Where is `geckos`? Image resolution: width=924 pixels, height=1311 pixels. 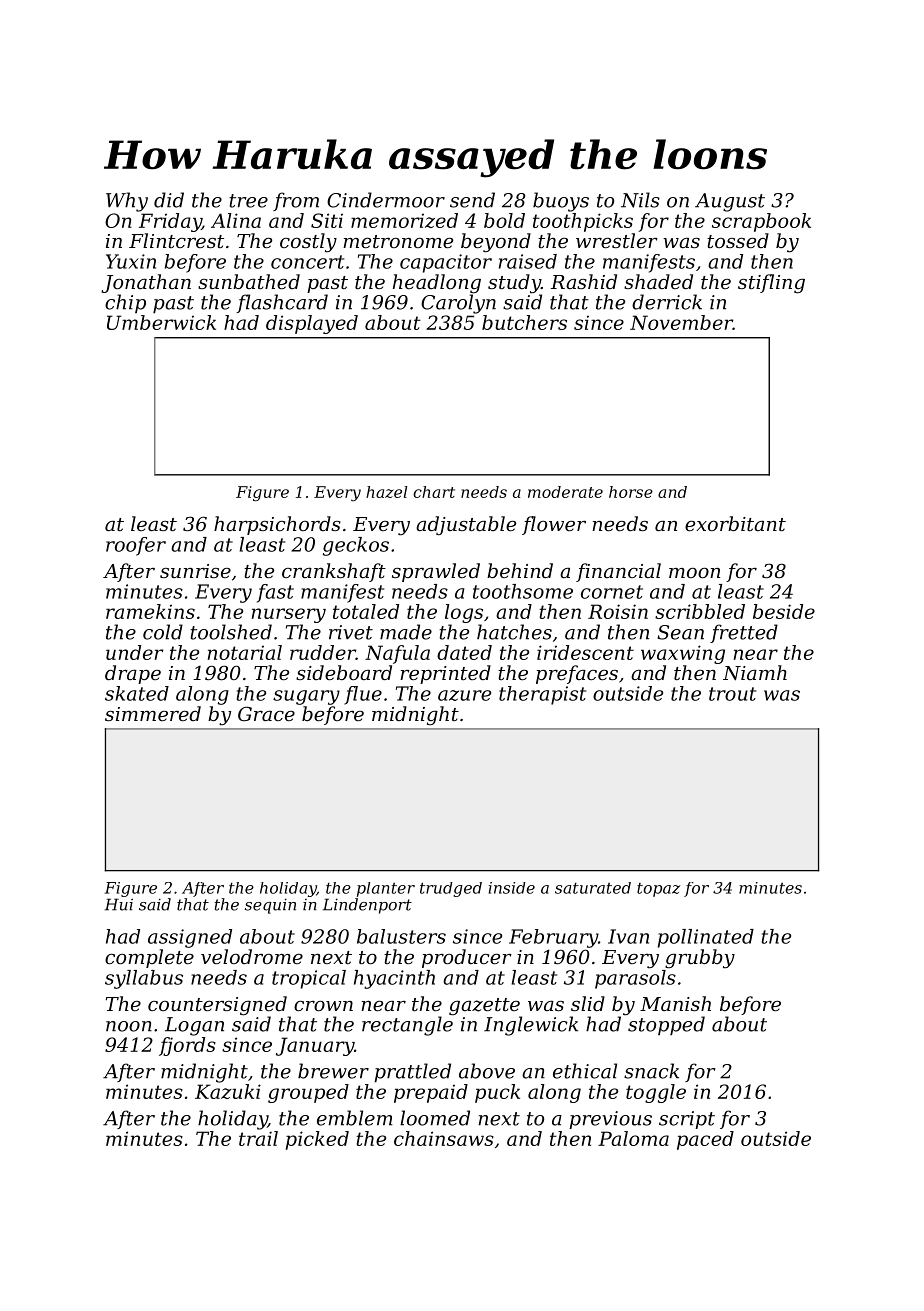
geckos is located at coordinates (356, 546).
